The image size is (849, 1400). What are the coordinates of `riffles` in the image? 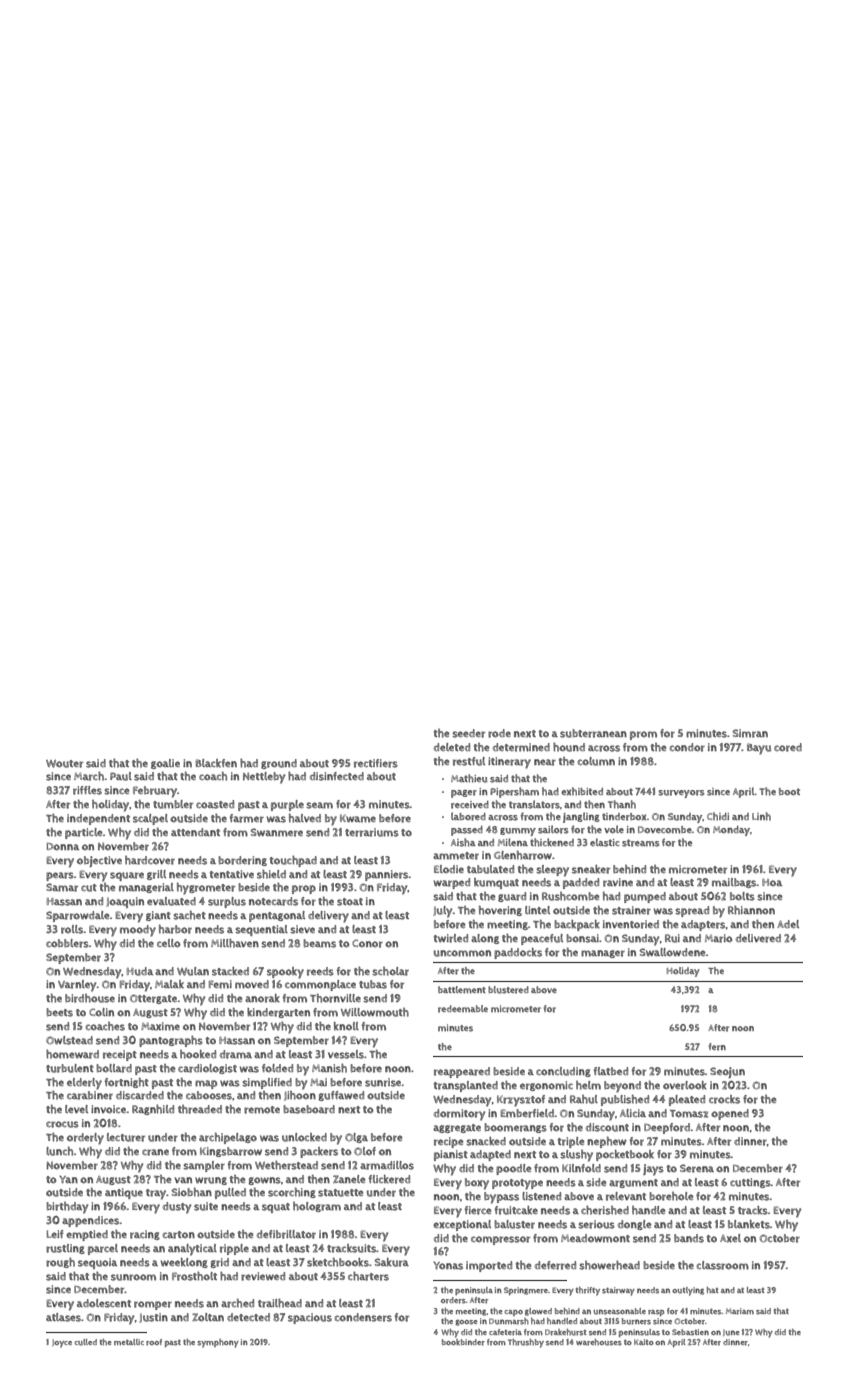 It's located at (87, 790).
